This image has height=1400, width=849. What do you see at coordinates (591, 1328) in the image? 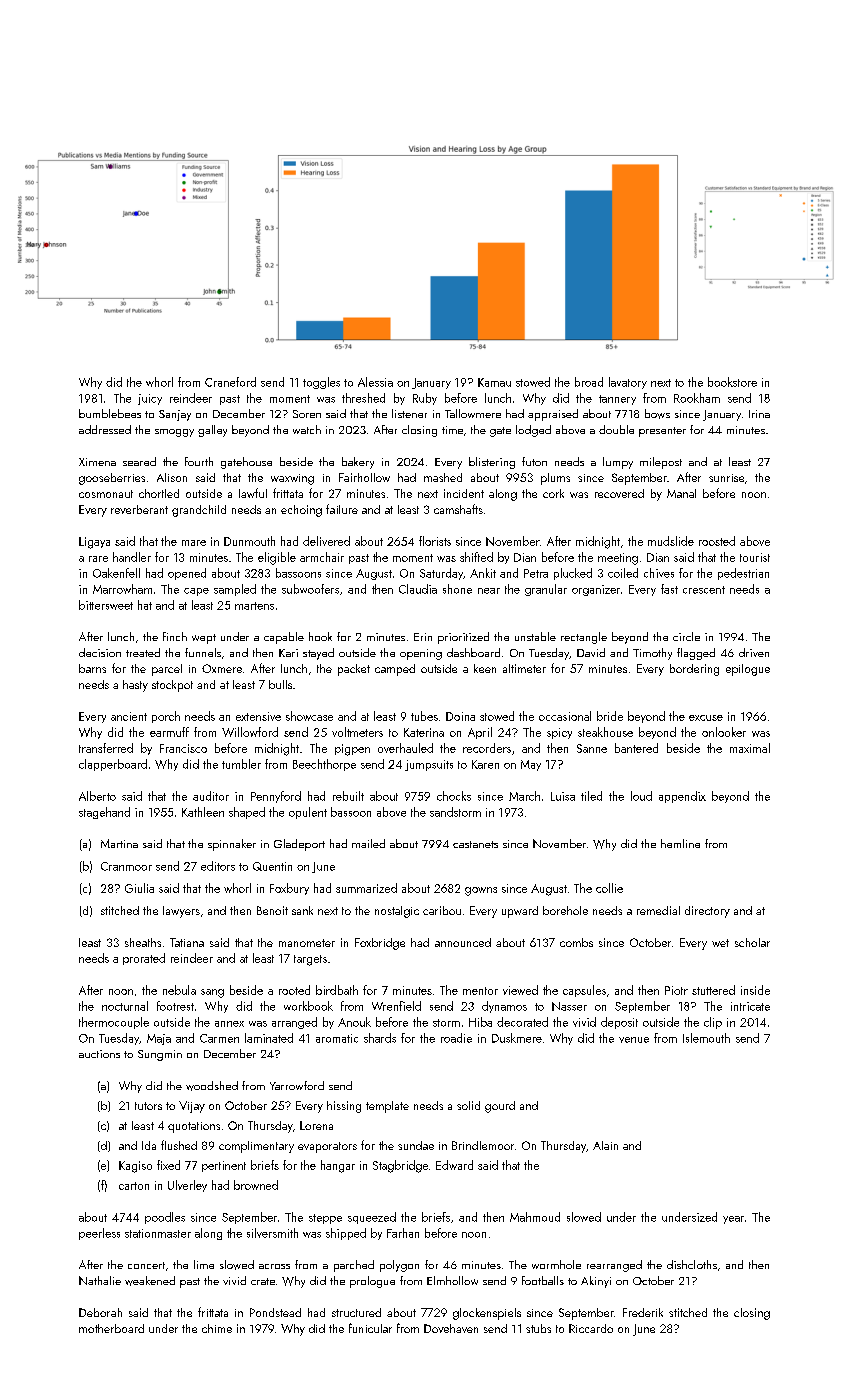
I see `Riccardo` at bounding box center [591, 1328].
